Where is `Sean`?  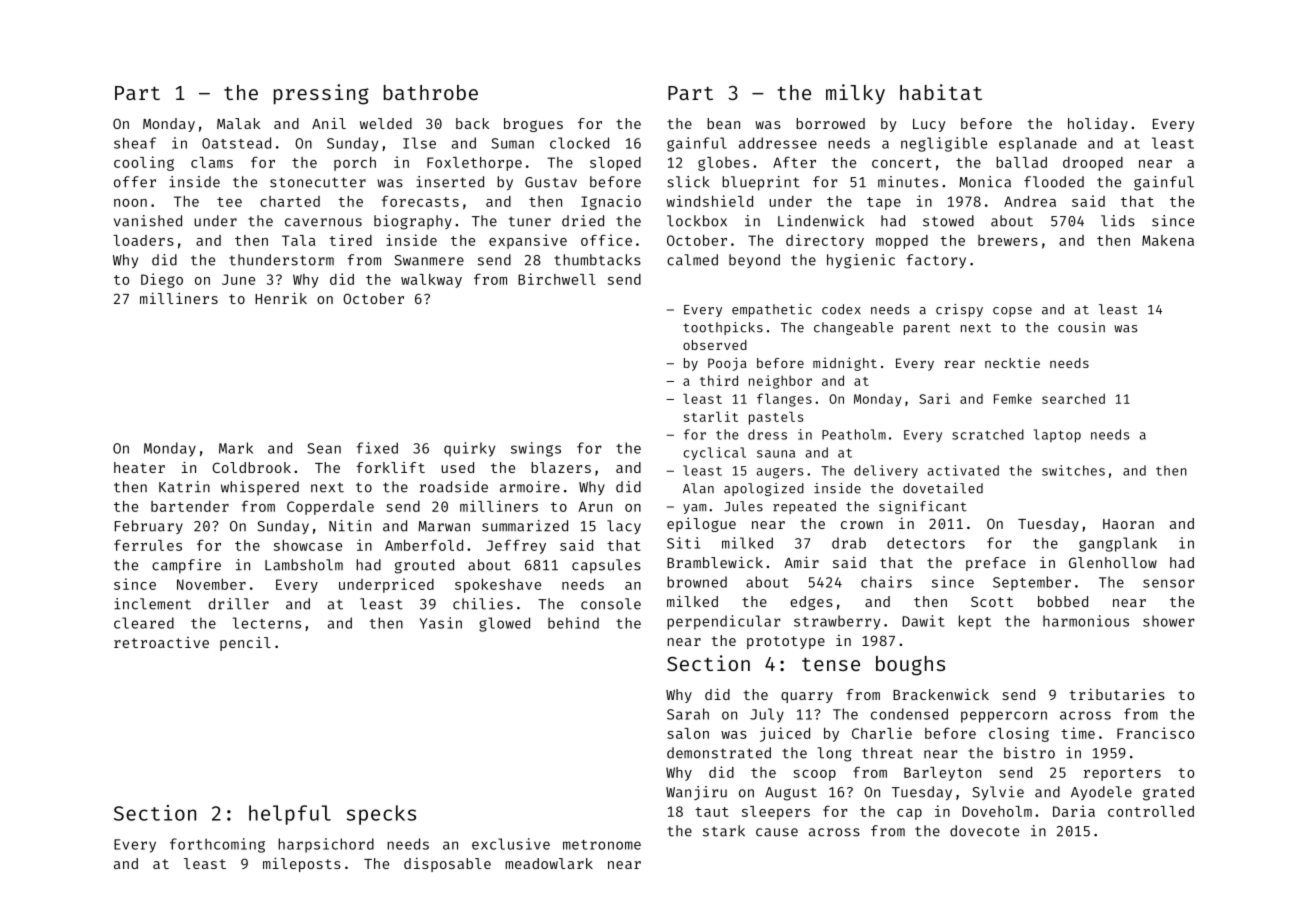
Sean is located at coordinates (324, 448).
